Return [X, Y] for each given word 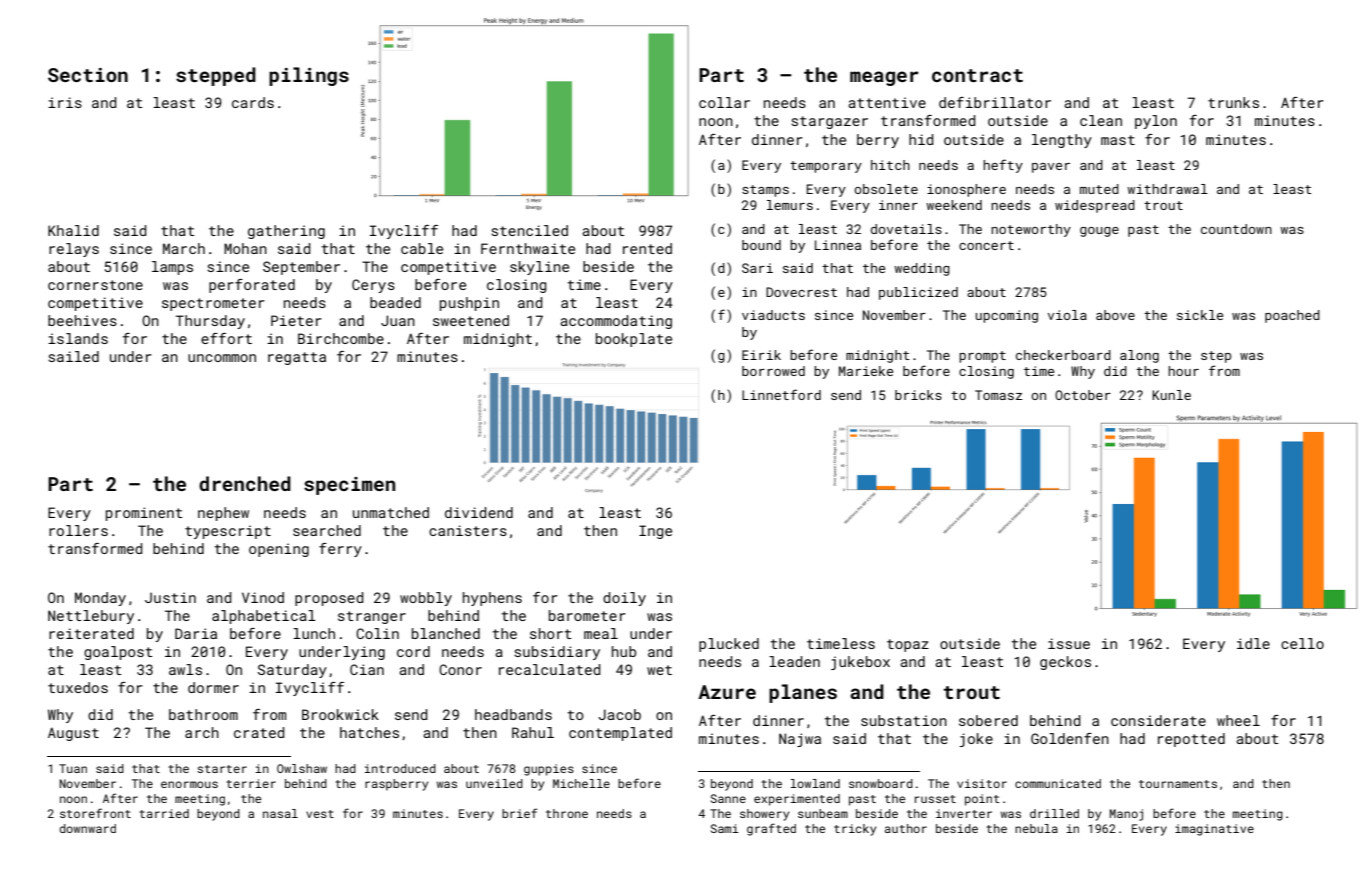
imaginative [1214, 830]
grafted [771, 829]
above [1115, 315]
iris [65, 102]
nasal [280, 813]
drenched [245, 483]
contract [977, 75]
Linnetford [781, 394]
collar [724, 102]
